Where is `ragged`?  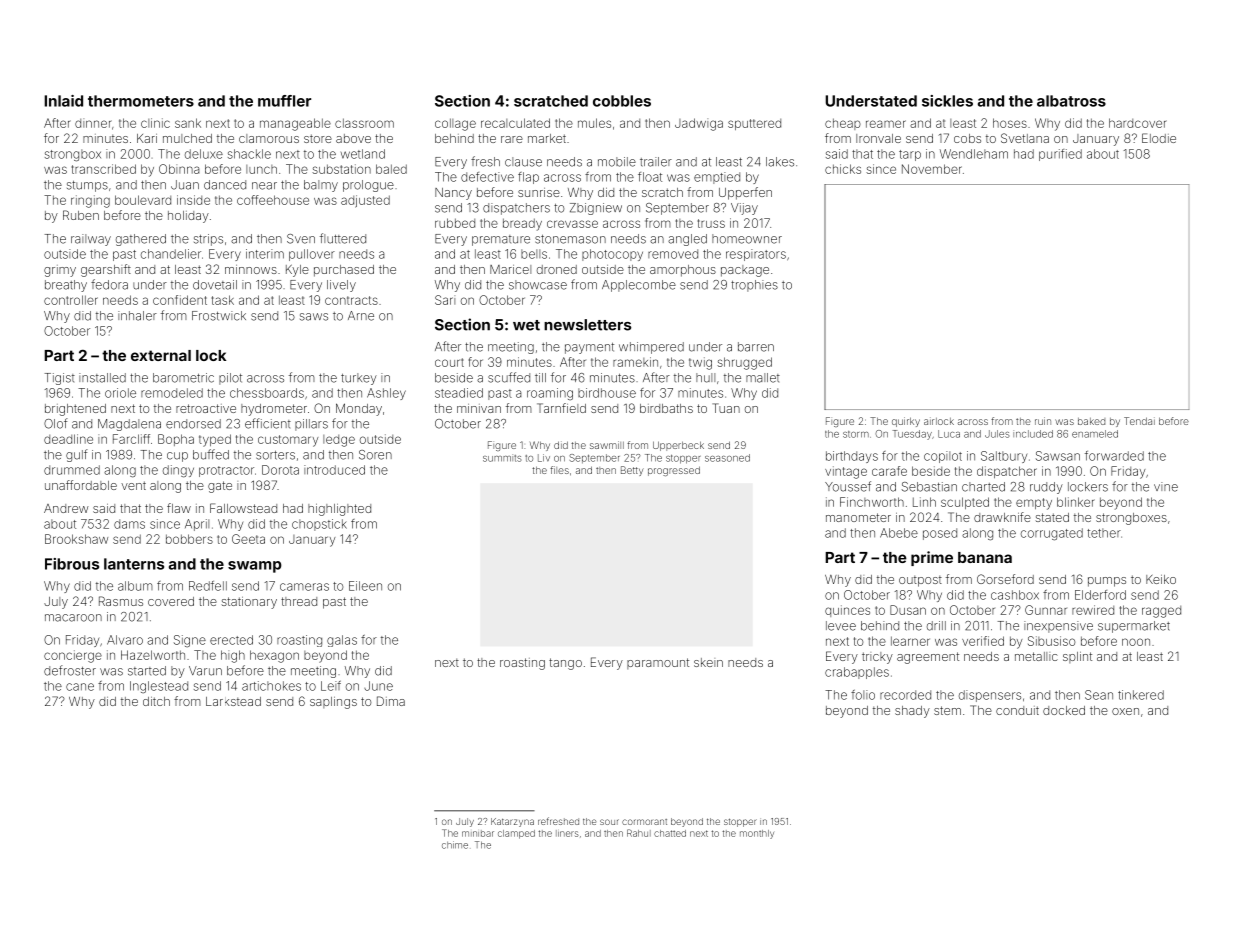 ragged is located at coordinates (1161, 612).
